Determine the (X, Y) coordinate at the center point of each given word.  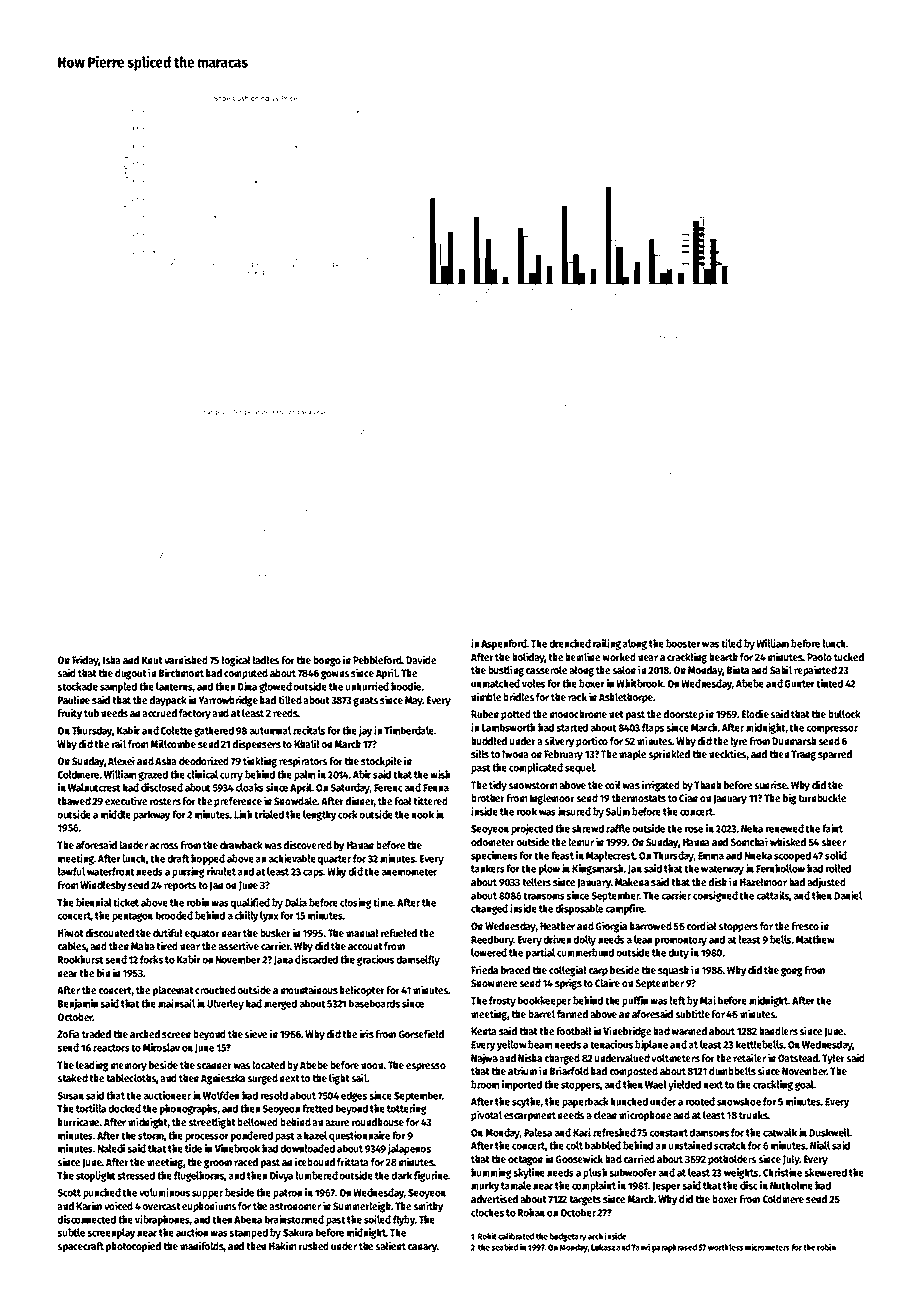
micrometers (767, 1247)
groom (218, 1164)
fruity (69, 714)
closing (355, 903)
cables (72, 946)
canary (422, 1248)
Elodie (755, 713)
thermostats (639, 798)
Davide (421, 659)
